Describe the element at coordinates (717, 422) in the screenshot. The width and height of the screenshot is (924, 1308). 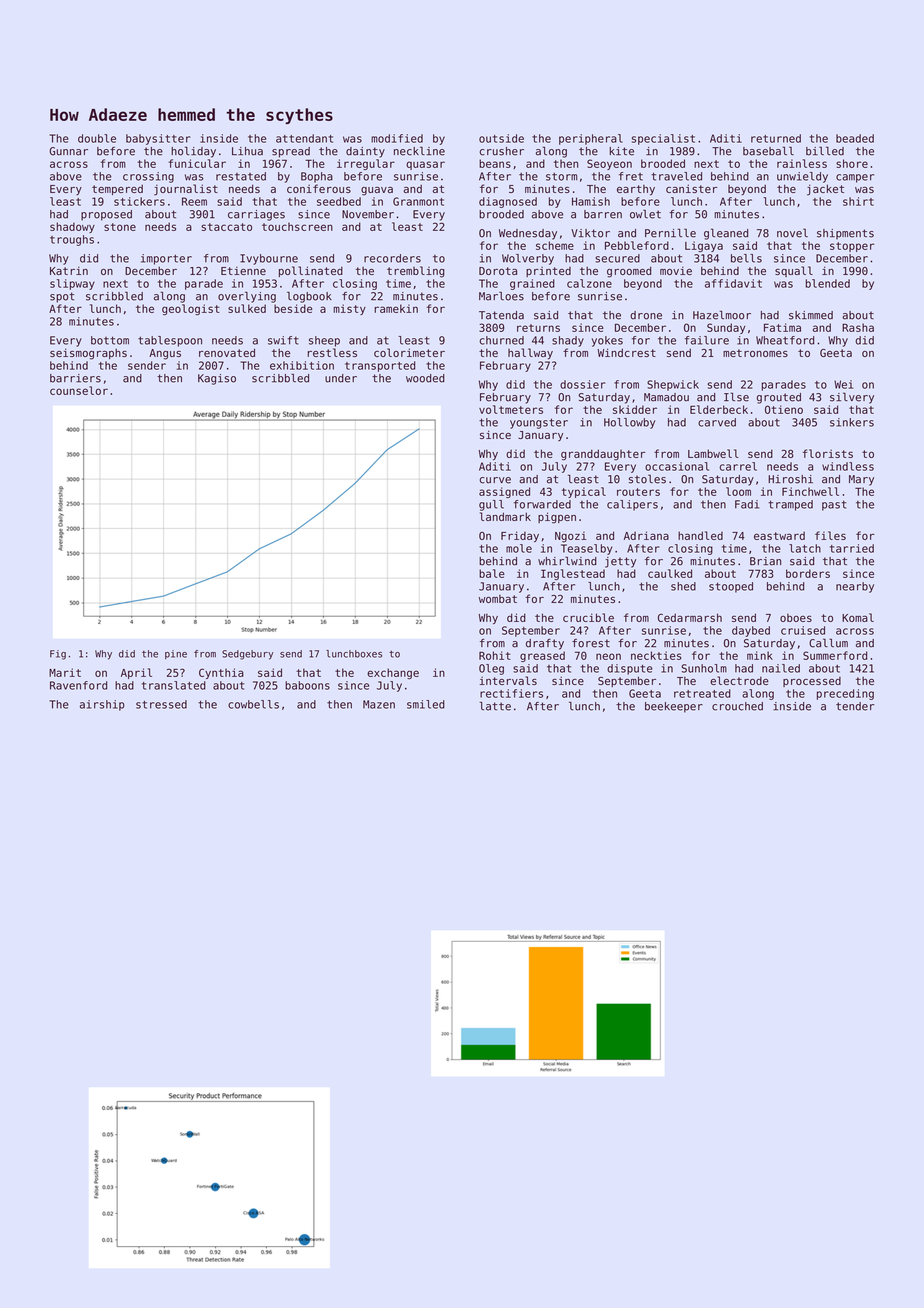
I see `carved` at that location.
